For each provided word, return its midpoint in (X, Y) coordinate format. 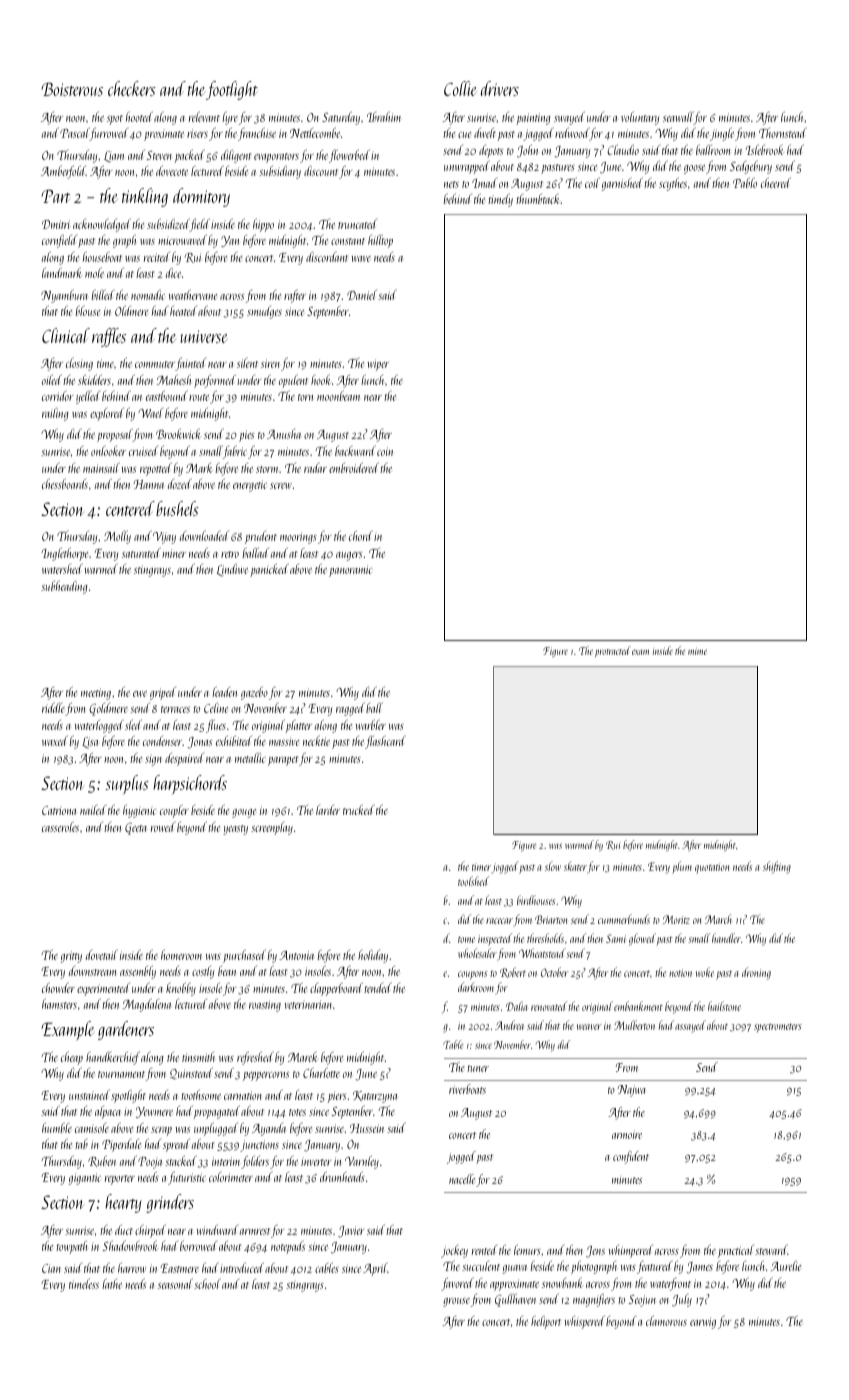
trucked (358, 809)
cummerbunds (624, 919)
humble (57, 1127)
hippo (263, 225)
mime (697, 652)
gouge (244, 813)
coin (385, 451)
